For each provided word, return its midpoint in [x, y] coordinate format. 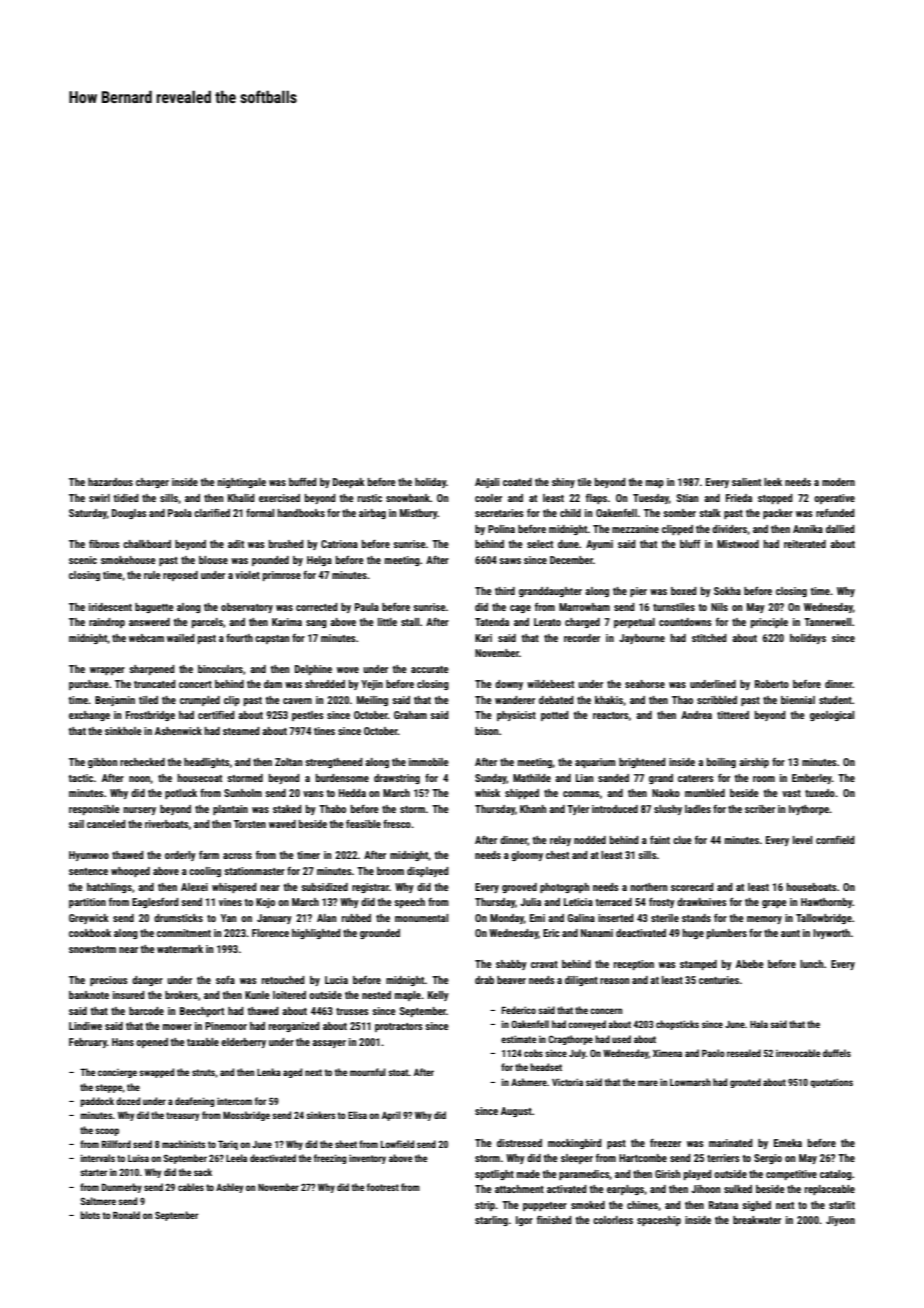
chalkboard [147, 544]
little [387, 622]
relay [560, 841]
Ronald [126, 1215]
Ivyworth [831, 934]
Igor [524, 1221]
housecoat [199, 778]
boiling [721, 763]
